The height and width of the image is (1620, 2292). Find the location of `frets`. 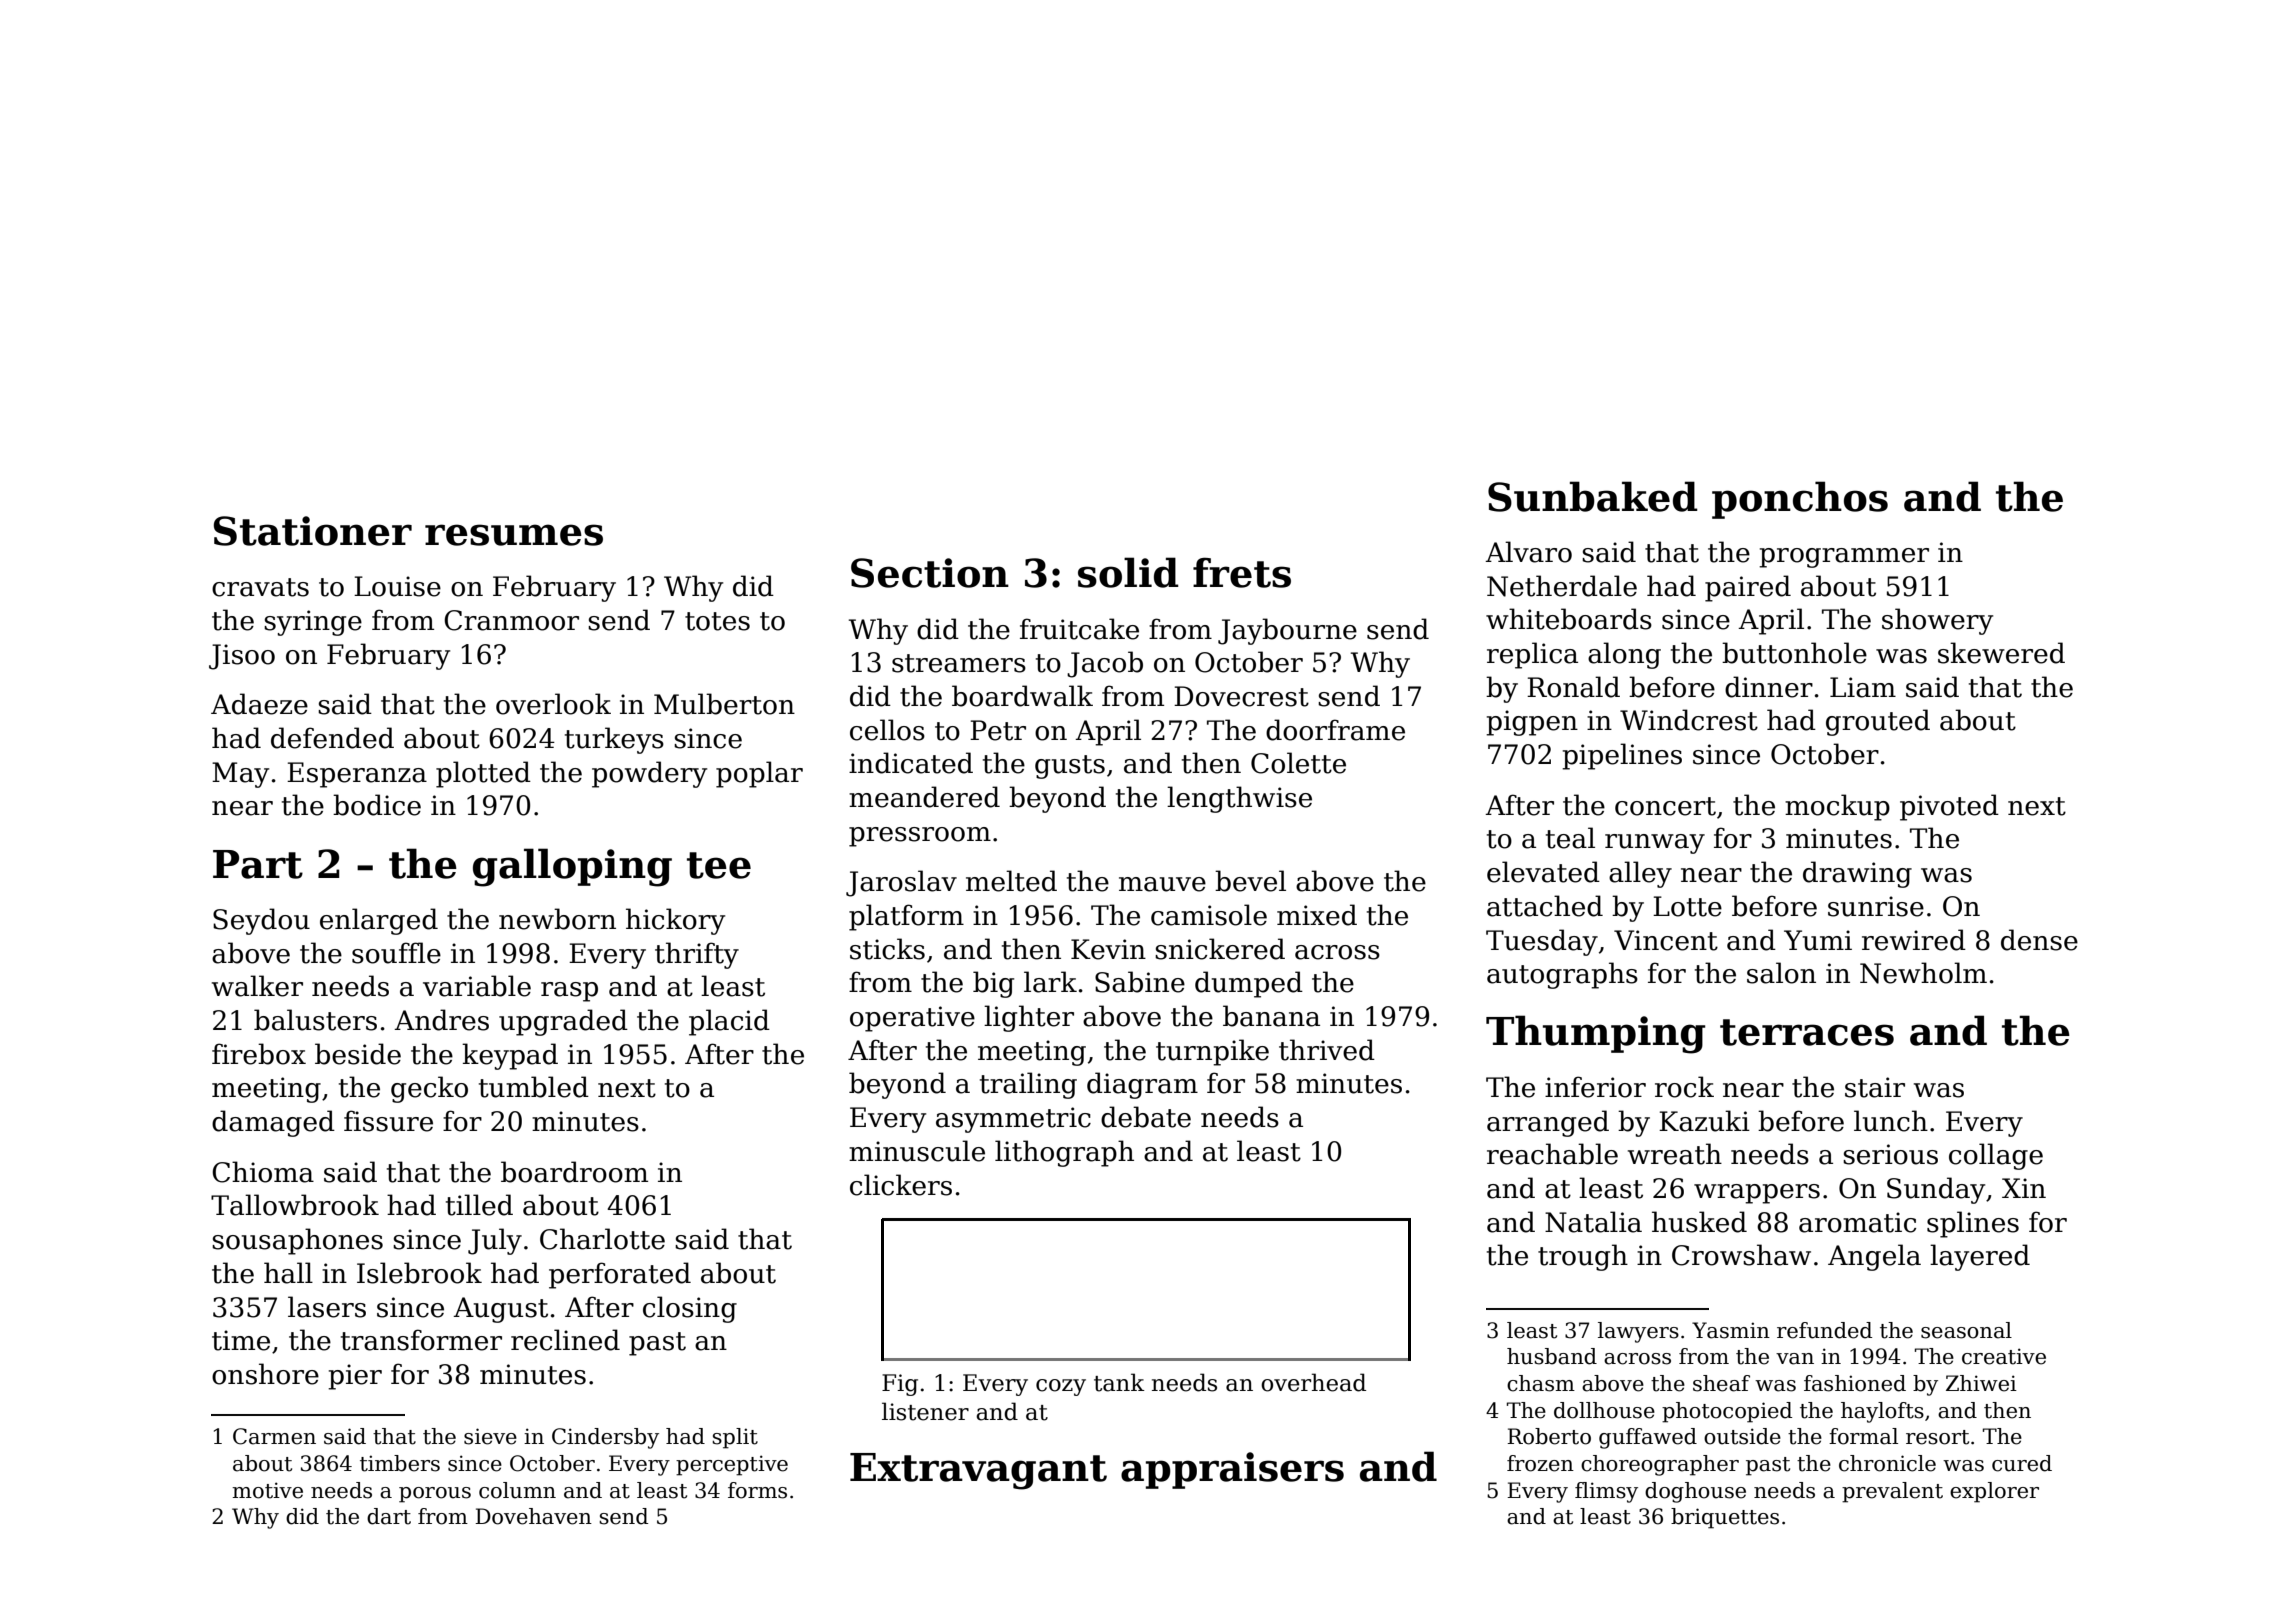

frets is located at coordinates (1242, 572).
